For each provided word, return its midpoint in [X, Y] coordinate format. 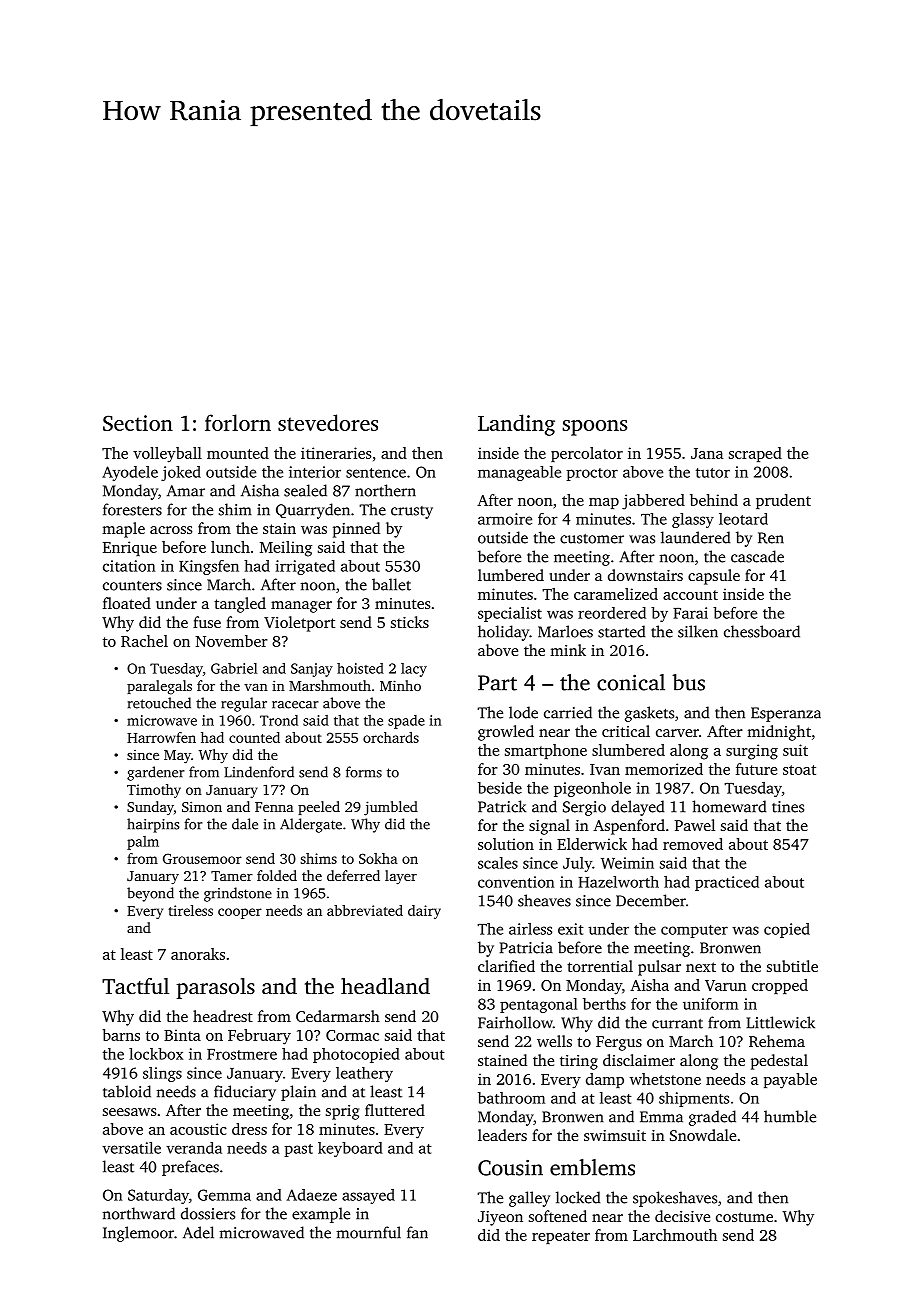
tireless [190, 910]
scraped [755, 454]
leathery [364, 1074]
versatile [131, 1148]
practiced [727, 883]
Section [138, 423]
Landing [516, 425]
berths [604, 1004]
